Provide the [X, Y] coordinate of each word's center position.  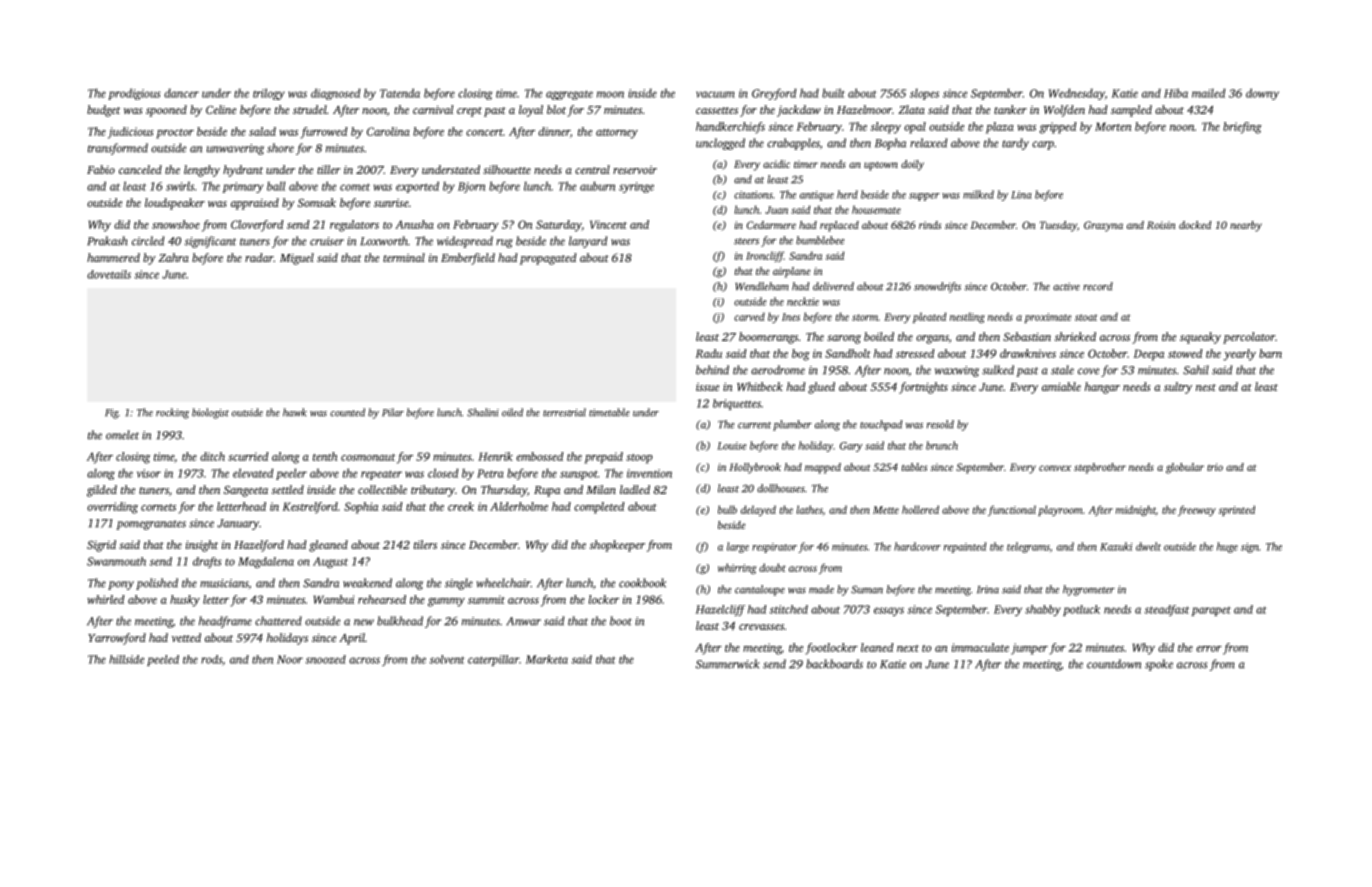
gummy [446, 602]
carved [749, 316]
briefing [1242, 128]
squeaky [1200, 338]
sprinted [1237, 510]
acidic [776, 164]
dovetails [109, 274]
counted [347, 412]
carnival [433, 109]
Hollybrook [755, 468]
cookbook [642, 583]
